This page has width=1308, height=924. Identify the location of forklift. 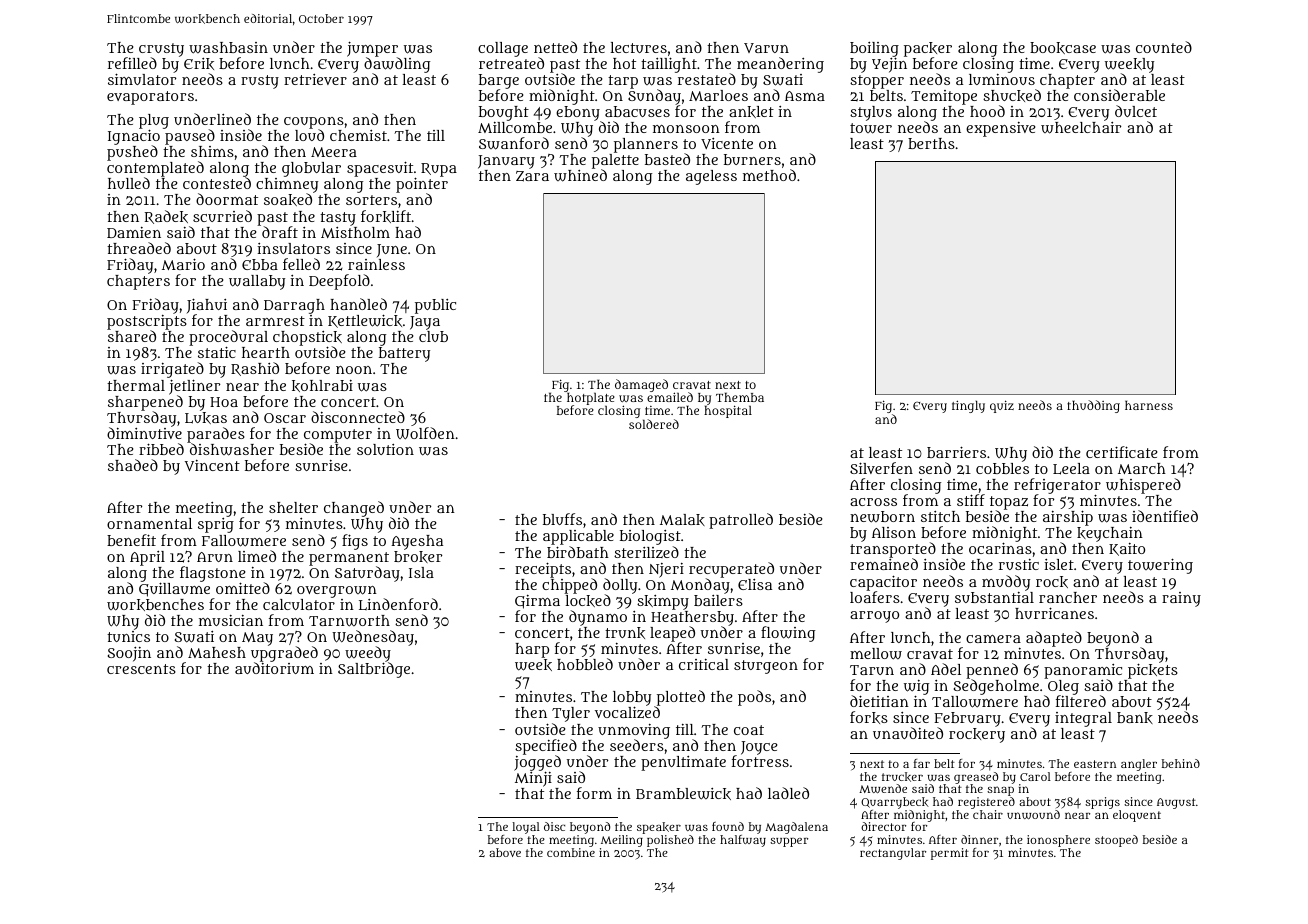
(386, 216).
